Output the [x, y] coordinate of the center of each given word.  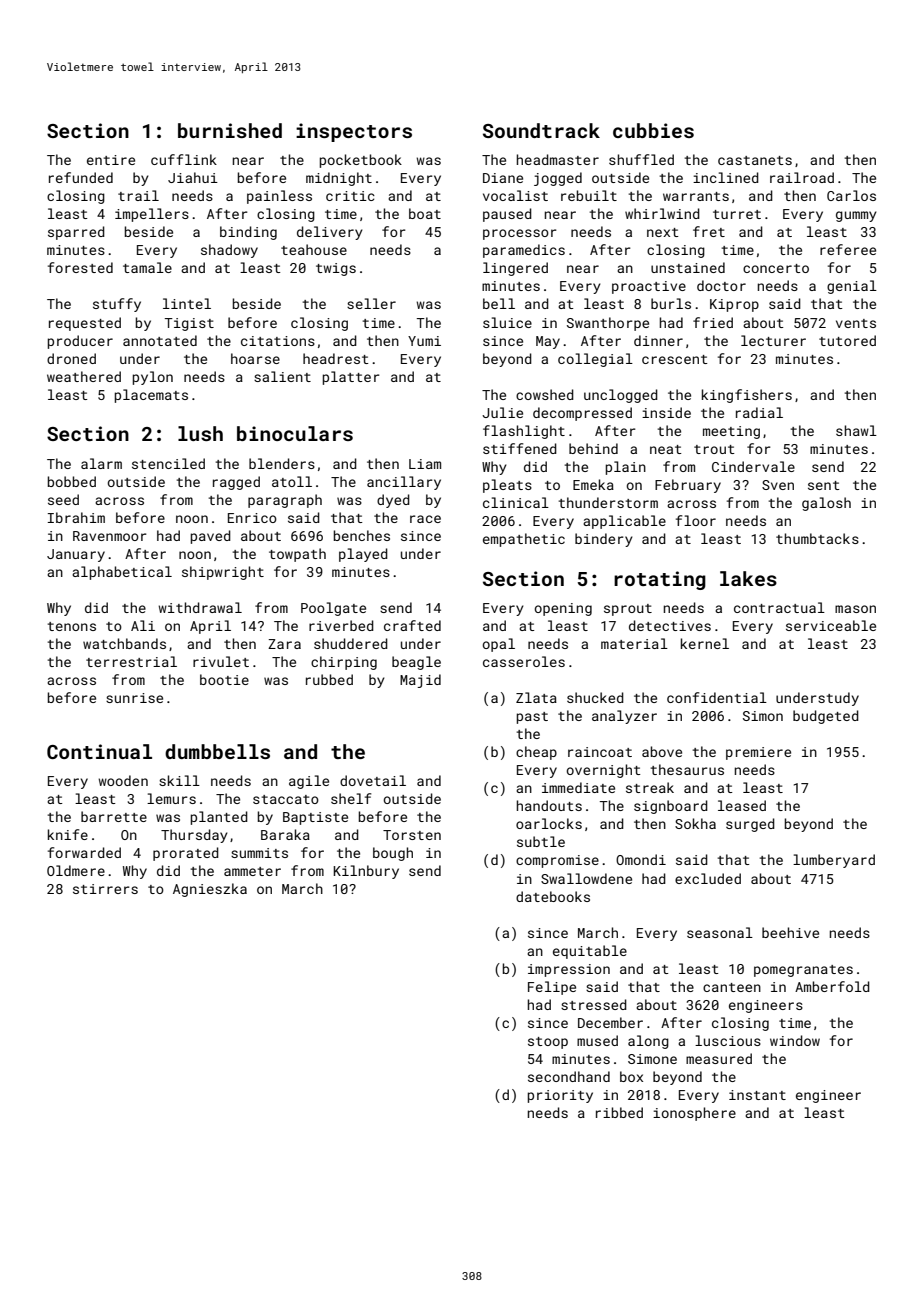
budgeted [826, 717]
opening [563, 609]
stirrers [105, 889]
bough [393, 854]
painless [279, 197]
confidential [717, 697]
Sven [778, 485]
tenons [72, 626]
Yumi [424, 341]
